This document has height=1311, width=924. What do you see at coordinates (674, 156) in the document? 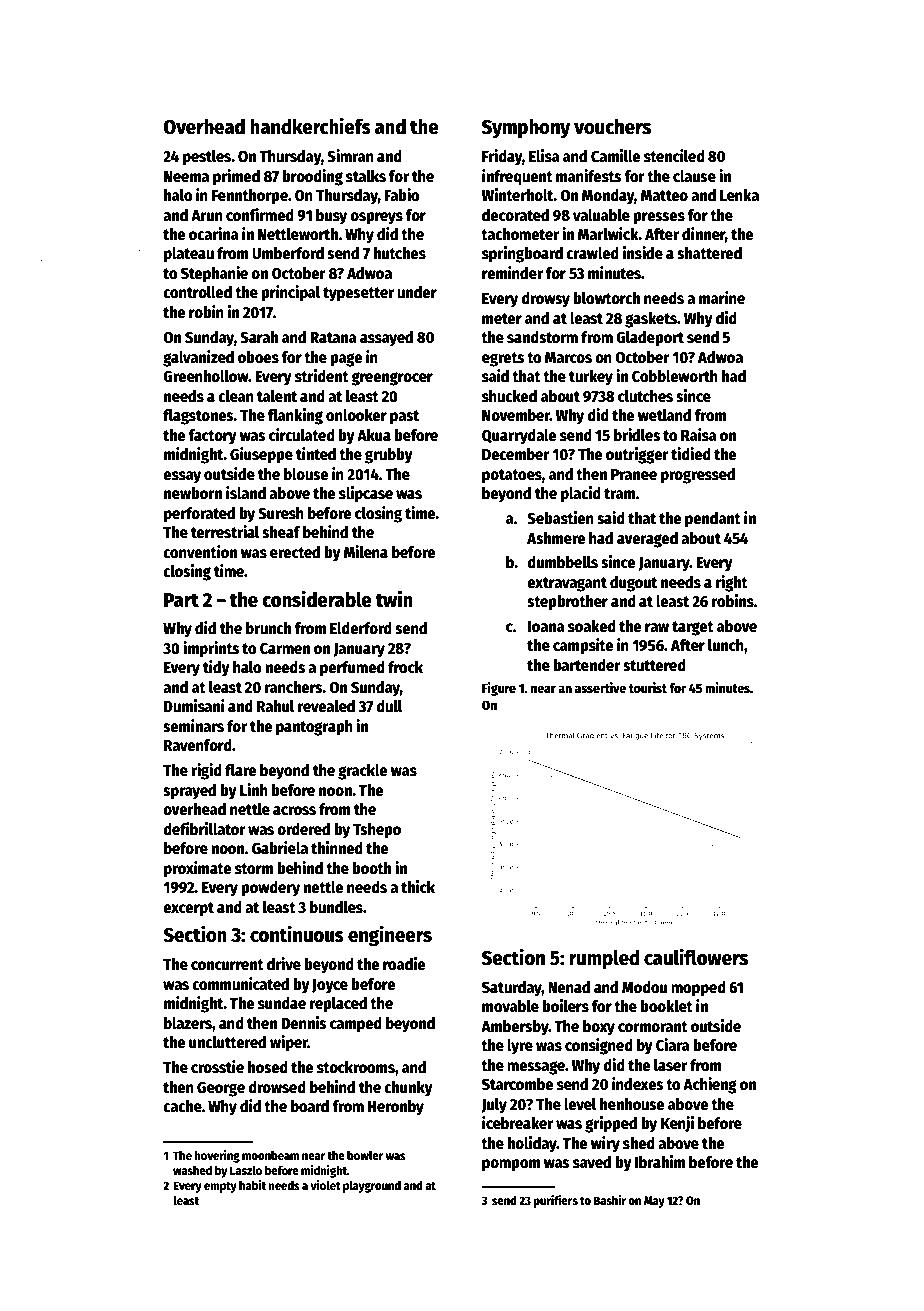
I see `stenciled` at bounding box center [674, 156].
